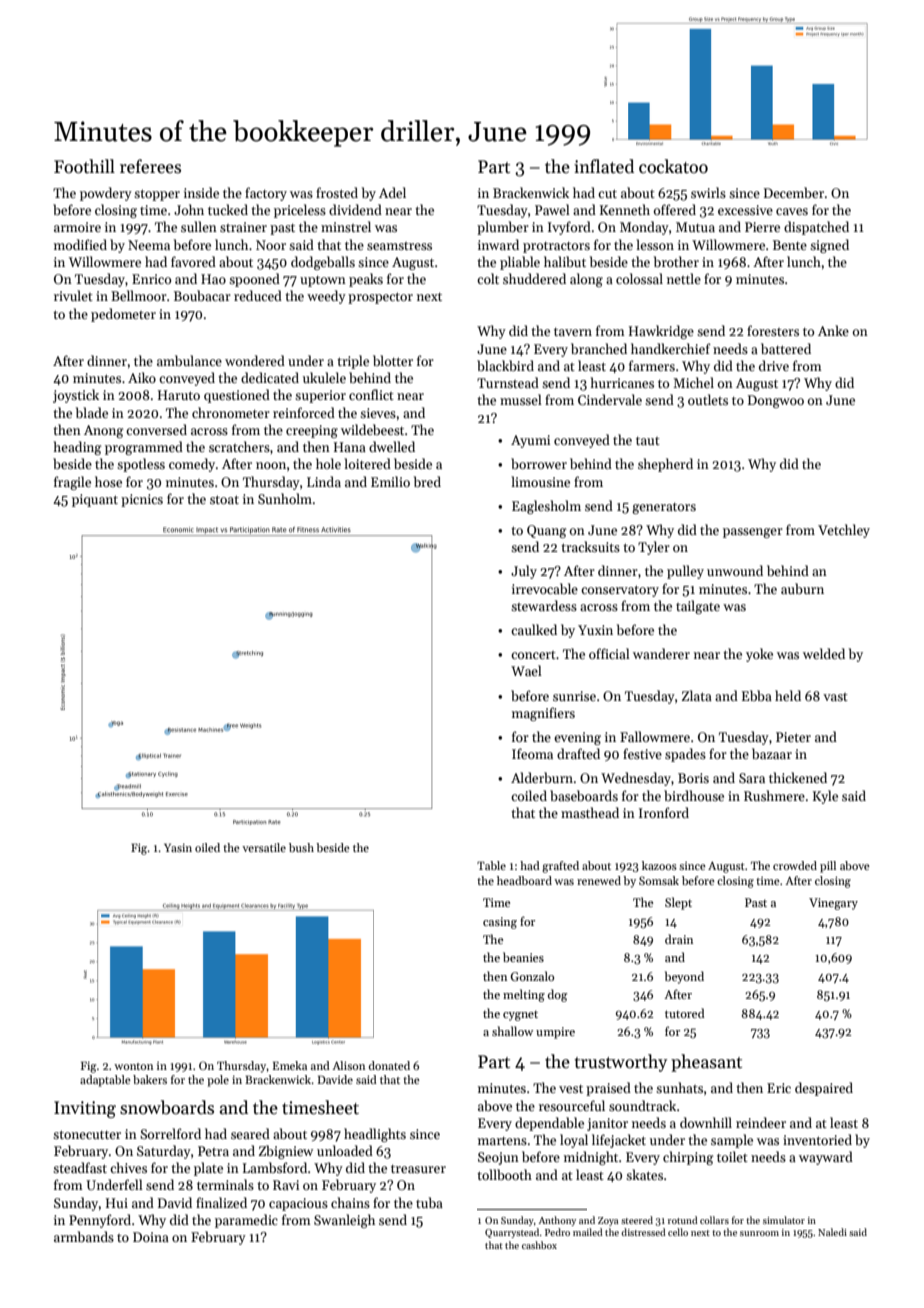 This screenshot has width=924, height=1308. I want to click on versatile, so click(264, 847).
